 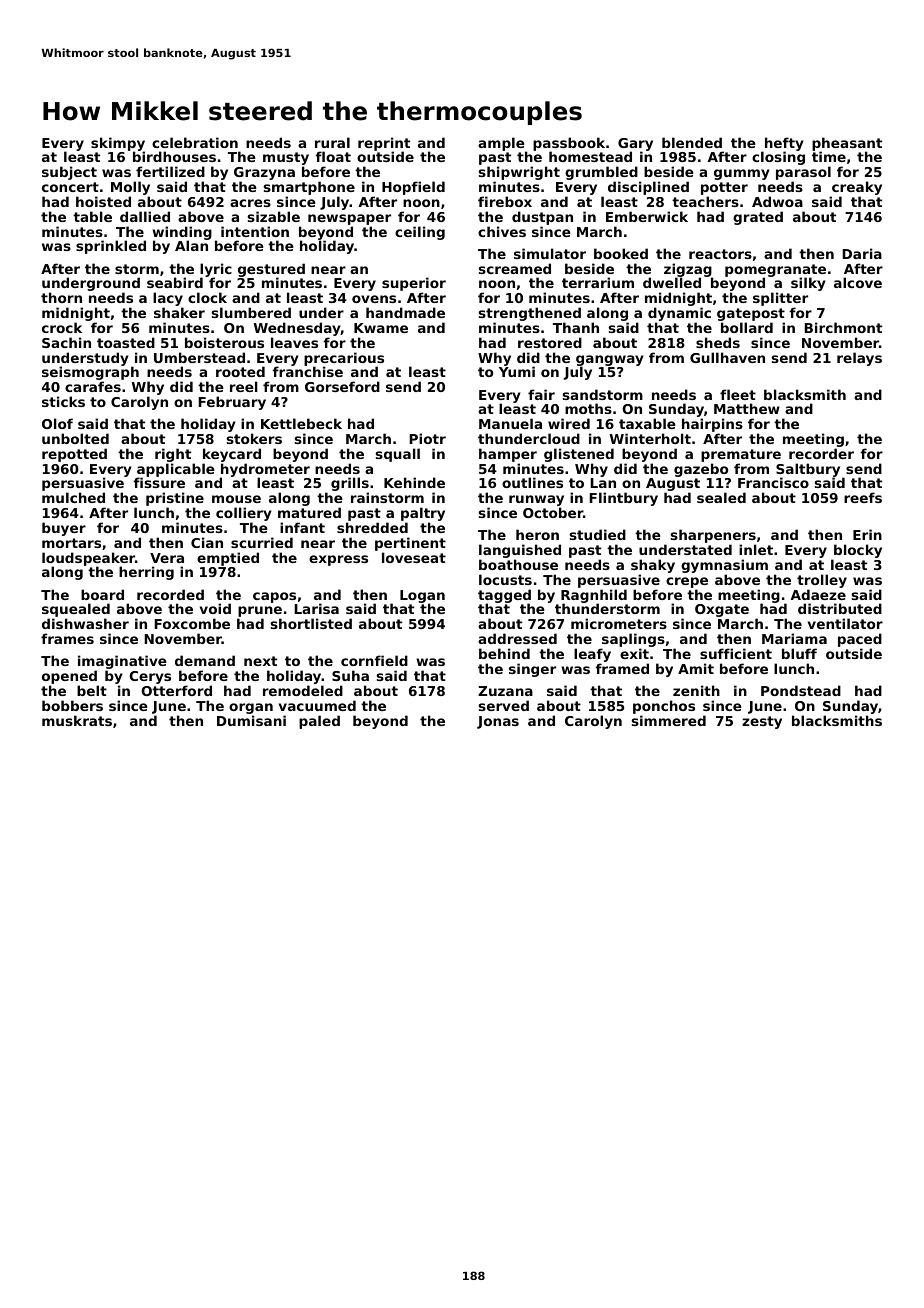 What do you see at coordinates (398, 455) in the image?
I see `squall` at bounding box center [398, 455].
